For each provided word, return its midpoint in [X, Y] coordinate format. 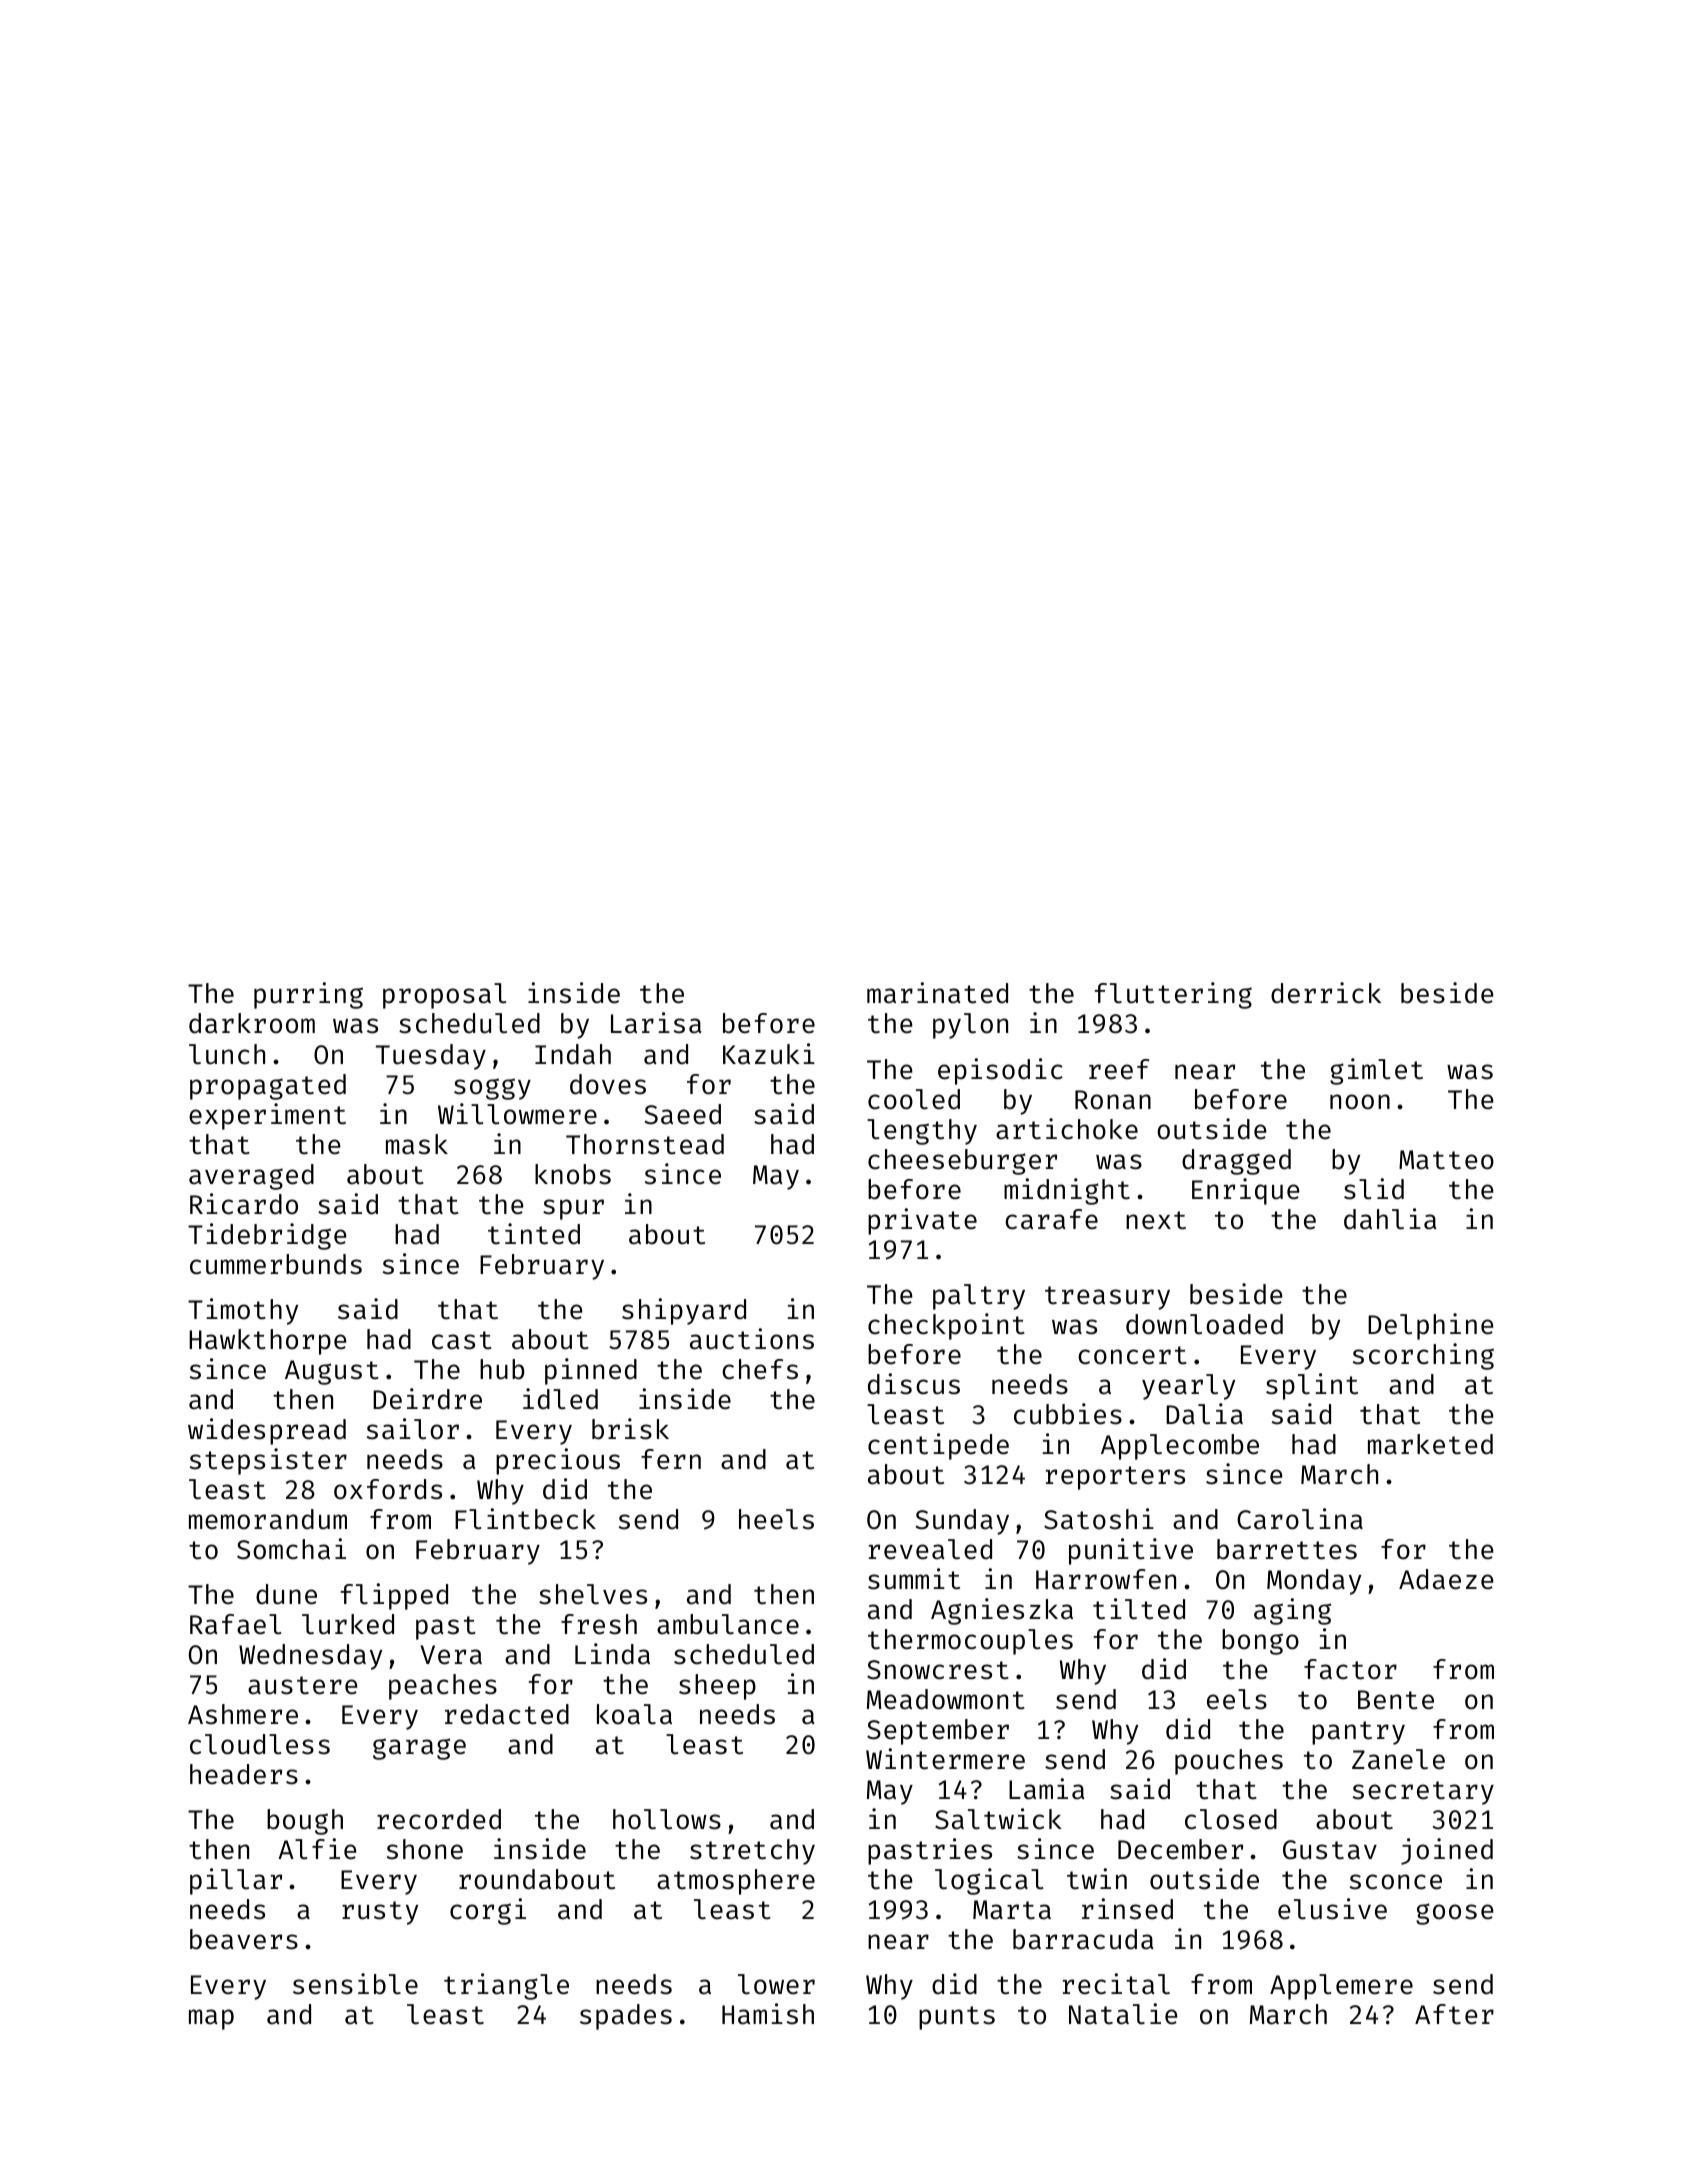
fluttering [1173, 995]
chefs [760, 1369]
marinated [937, 993]
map [211, 2019]
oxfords [388, 1489]
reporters [1115, 1478]
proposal [445, 996]
